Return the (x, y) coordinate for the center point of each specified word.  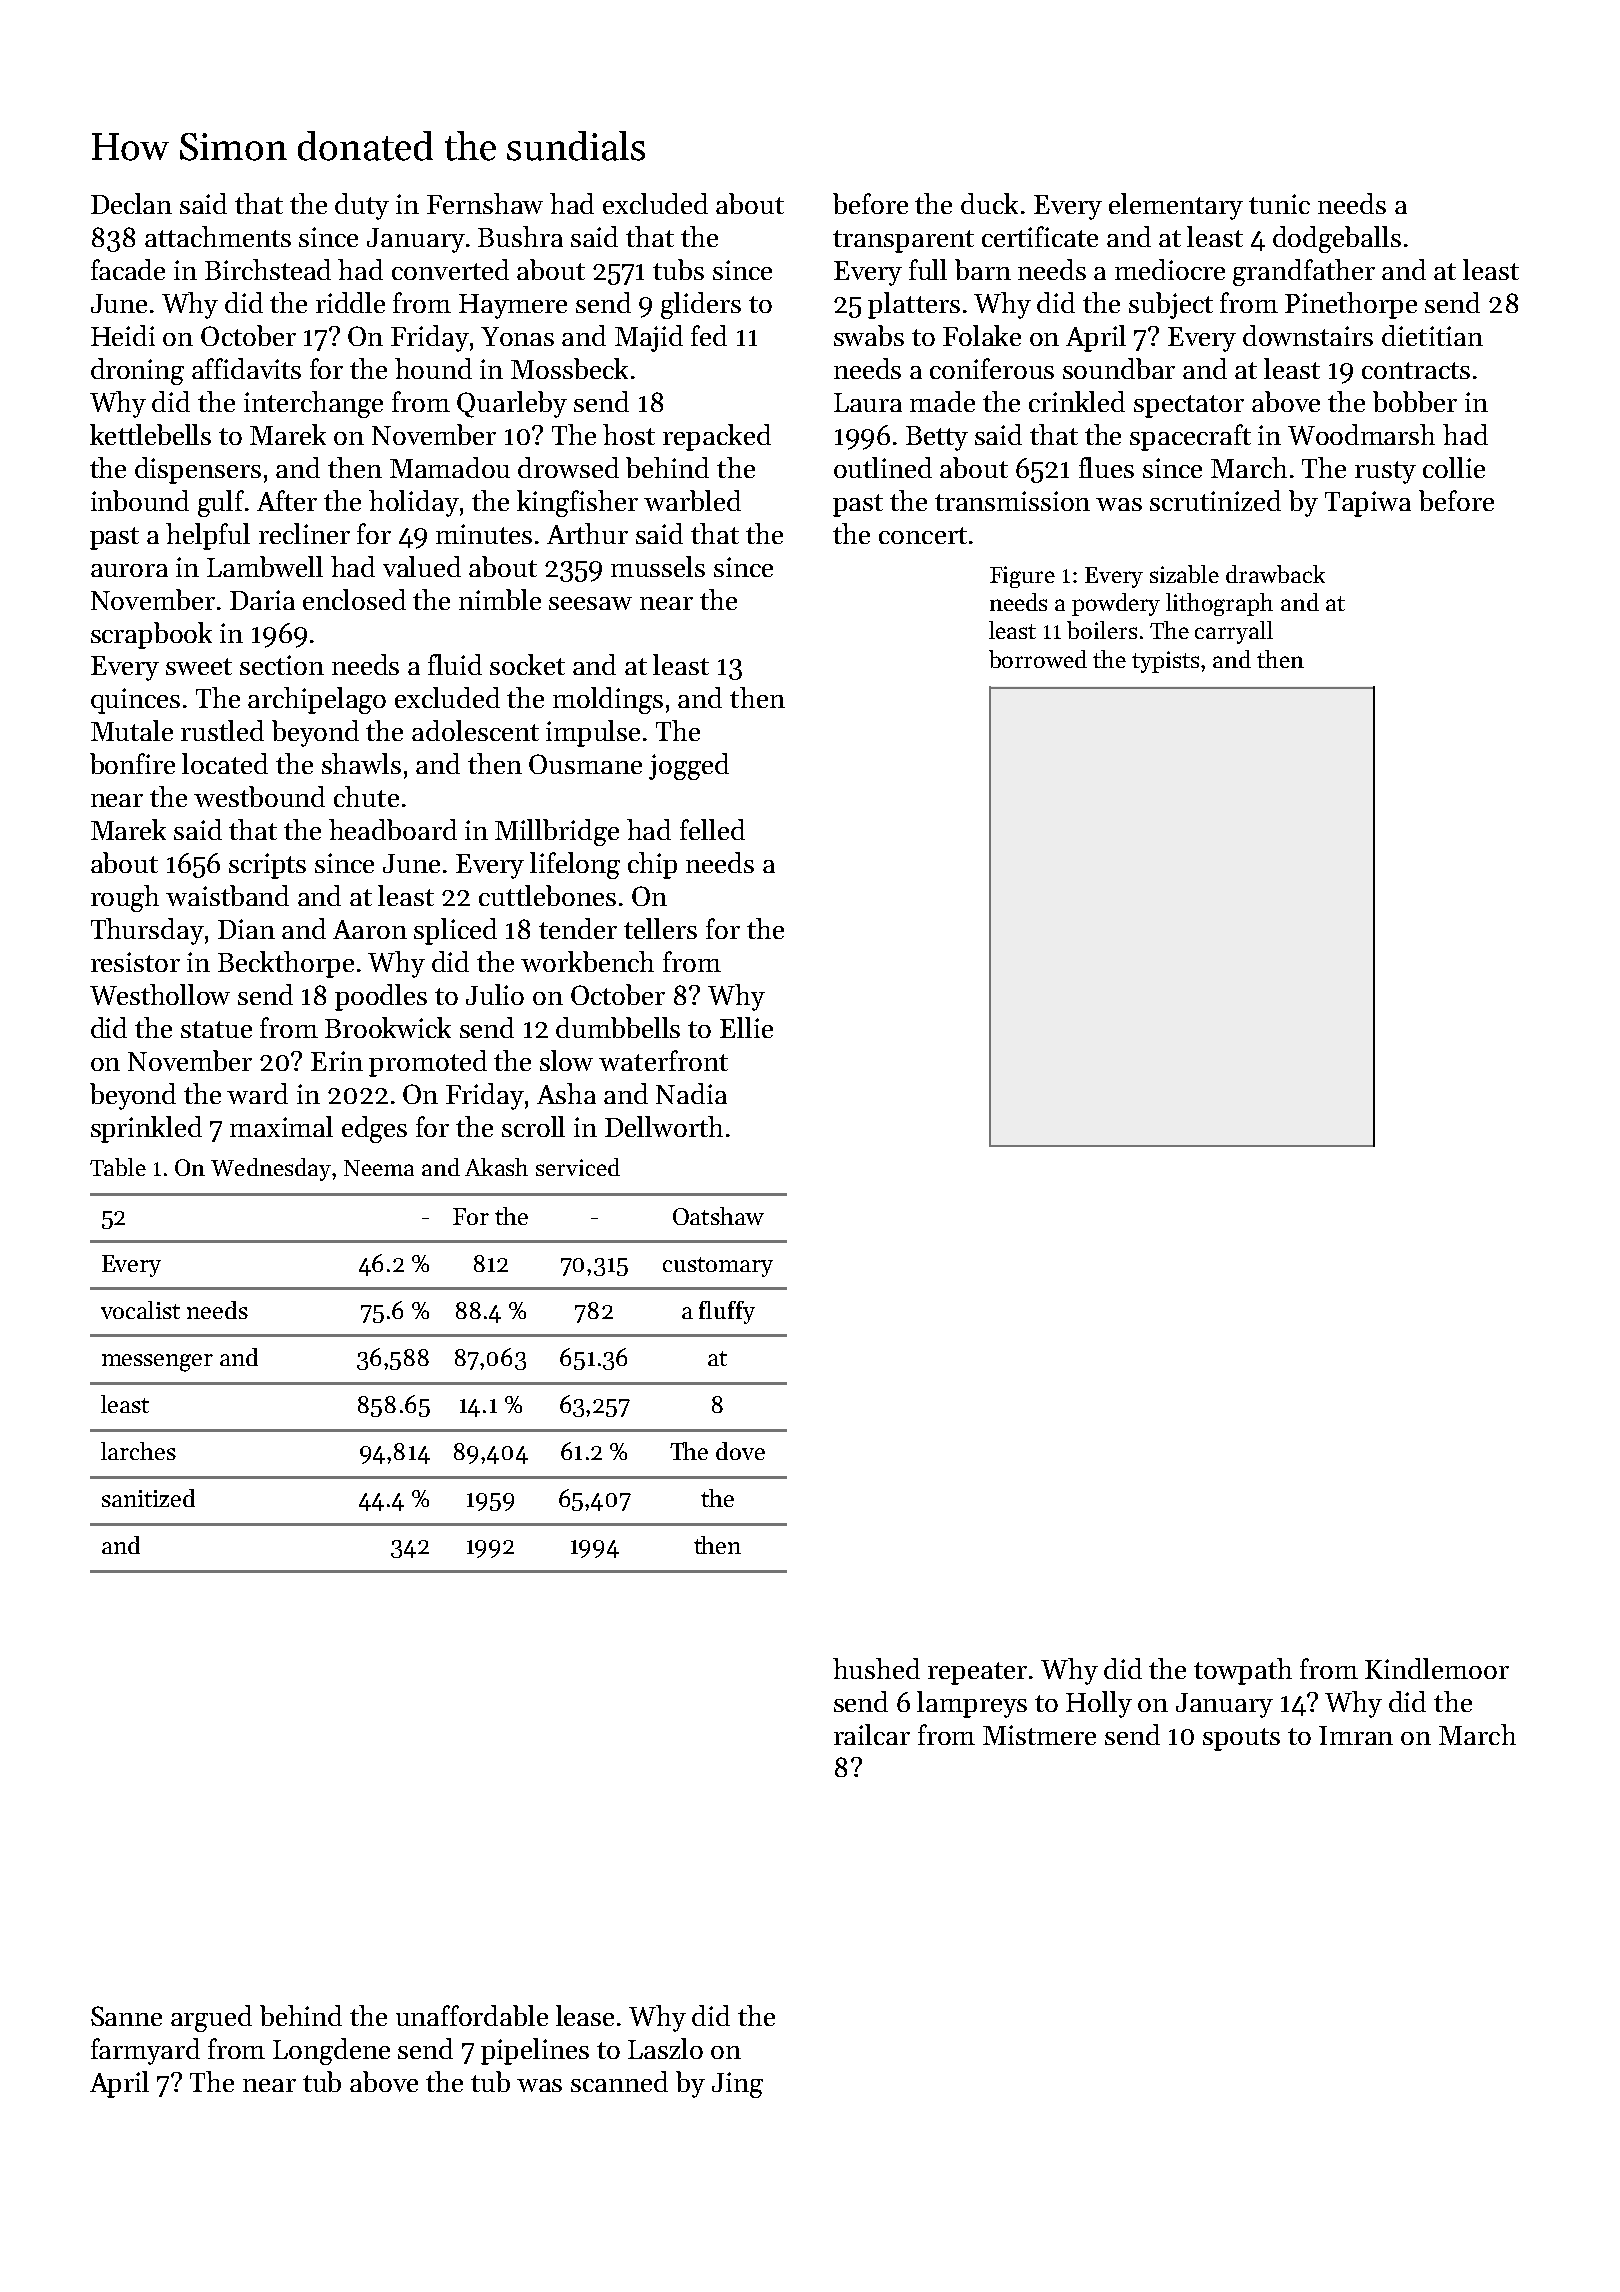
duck (989, 203)
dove (740, 1451)
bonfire (132, 763)
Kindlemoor (1437, 1668)
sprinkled (146, 1129)
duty (362, 206)
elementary (1176, 206)
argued (211, 2018)
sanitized (148, 1498)
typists (1165, 662)
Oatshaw (718, 1216)
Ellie (746, 1027)
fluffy (727, 1312)
